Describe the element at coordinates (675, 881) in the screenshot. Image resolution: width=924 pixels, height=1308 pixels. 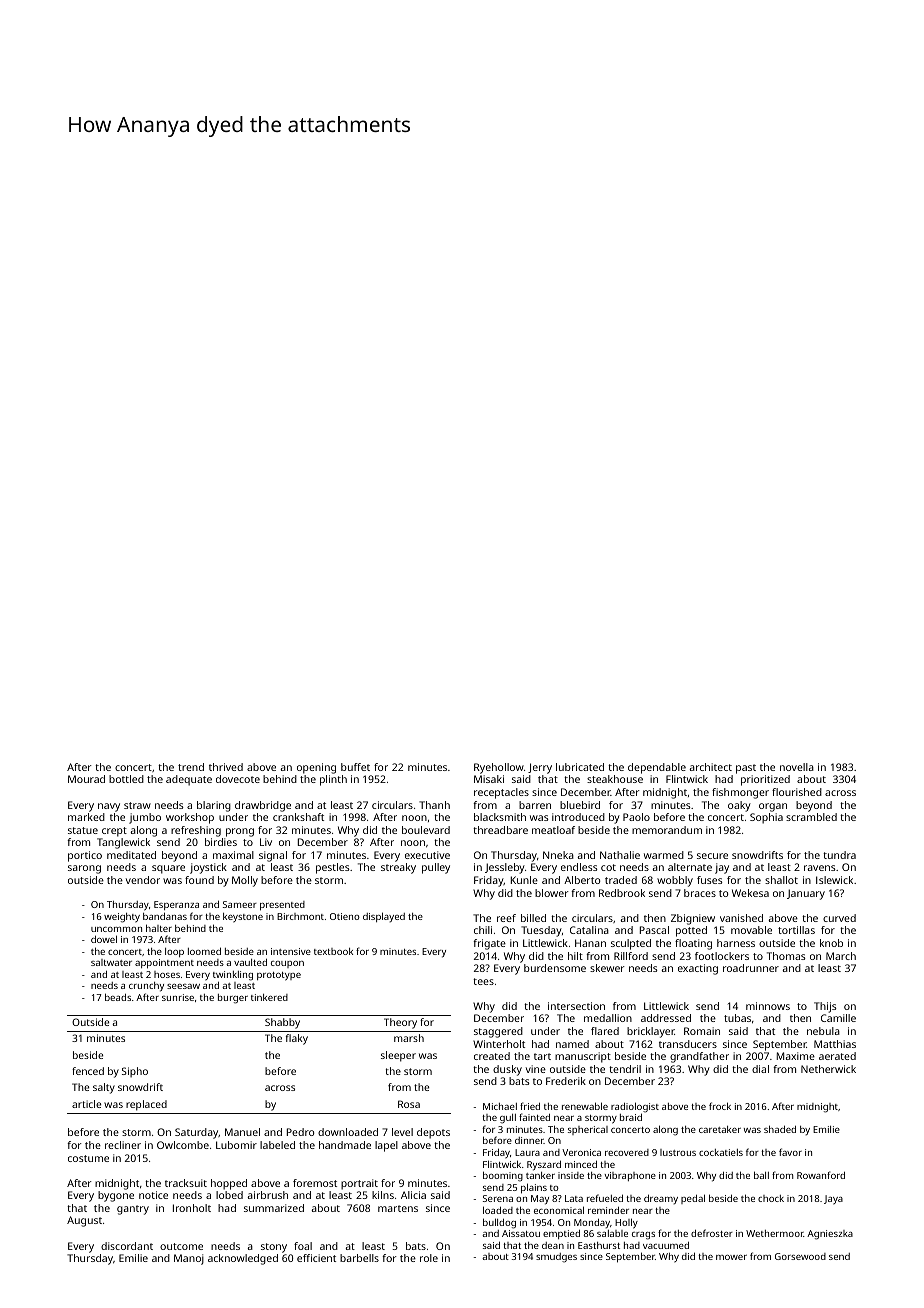
I see `wobbly` at that location.
